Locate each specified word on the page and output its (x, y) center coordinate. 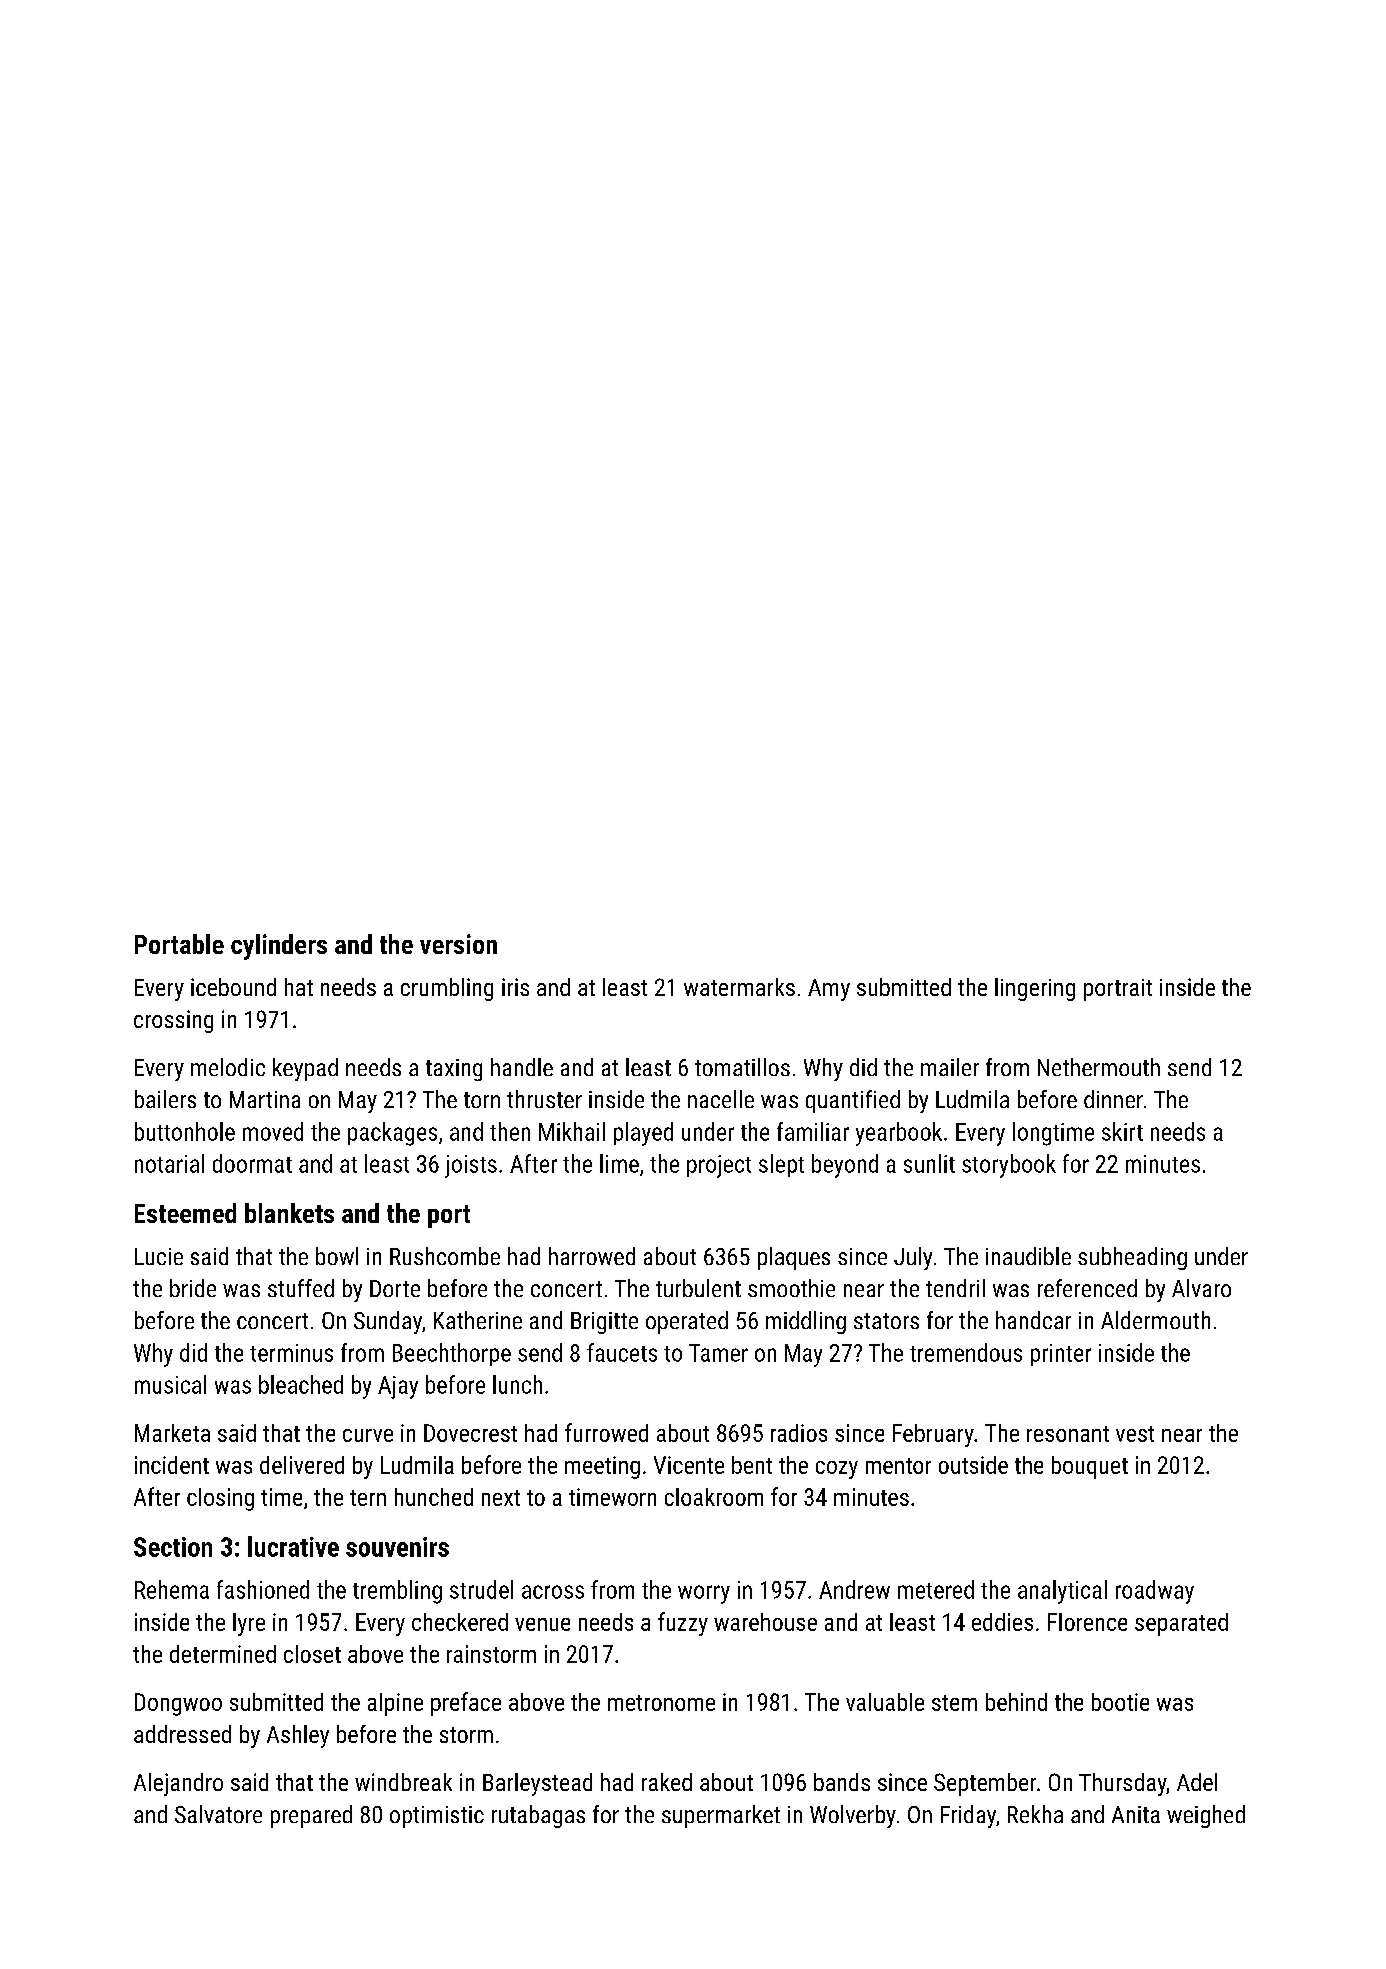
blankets (289, 1213)
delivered (302, 1465)
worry (704, 1594)
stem (954, 1703)
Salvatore (218, 1814)
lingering (1035, 989)
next (501, 1498)
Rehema (172, 1589)
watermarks (739, 987)
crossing (173, 1021)
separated (1181, 1624)
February (933, 1435)
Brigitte (604, 1323)
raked (667, 1782)
